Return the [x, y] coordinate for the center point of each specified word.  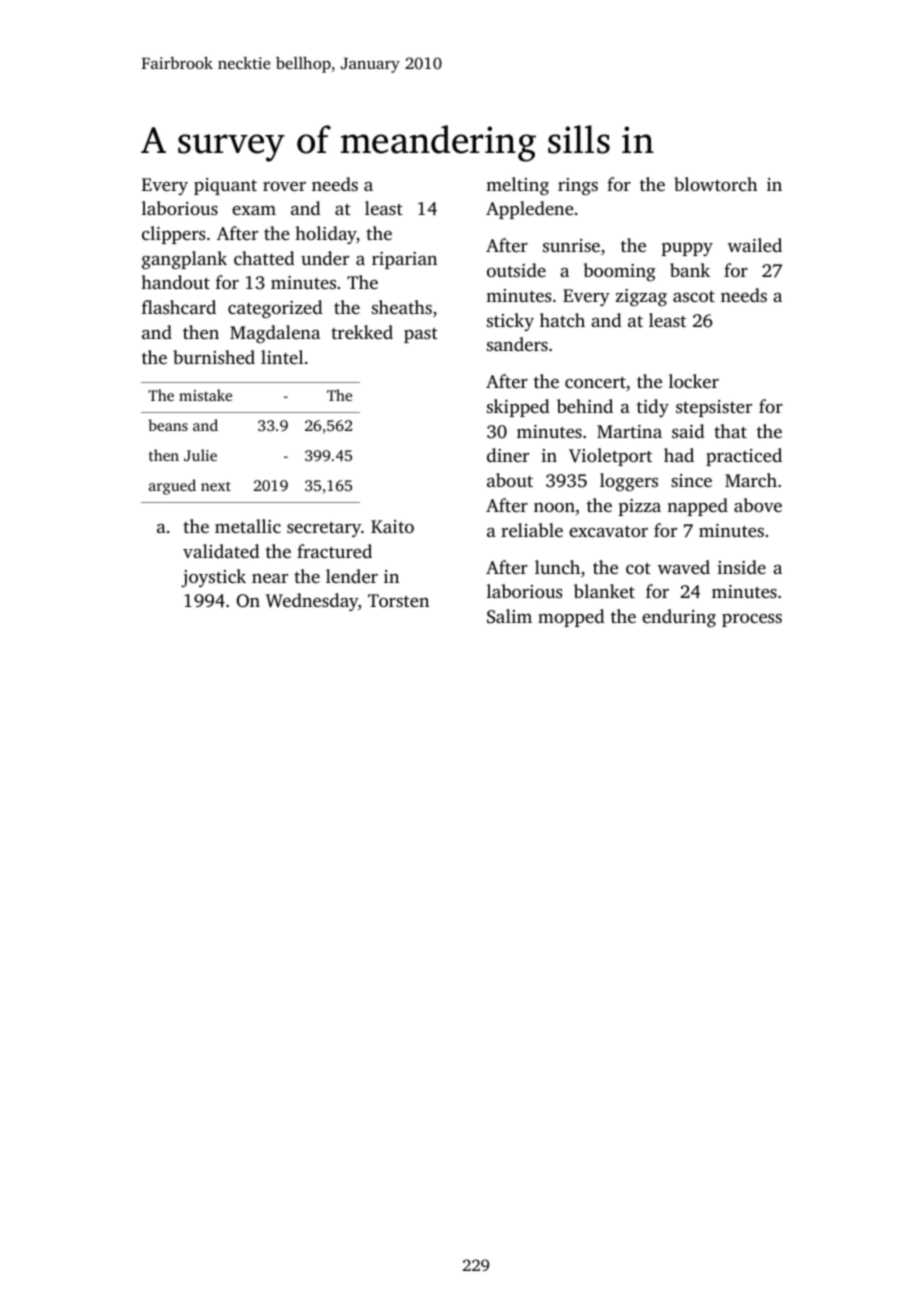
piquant [225, 186]
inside [741, 567]
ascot [694, 296]
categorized [275, 309]
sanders [517, 344]
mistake [205, 395]
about [510, 480]
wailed [755, 245]
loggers [629, 482]
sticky [510, 322]
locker [694, 381]
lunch [557, 567]
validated [221, 551]
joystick [213, 578]
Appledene [530, 210]
